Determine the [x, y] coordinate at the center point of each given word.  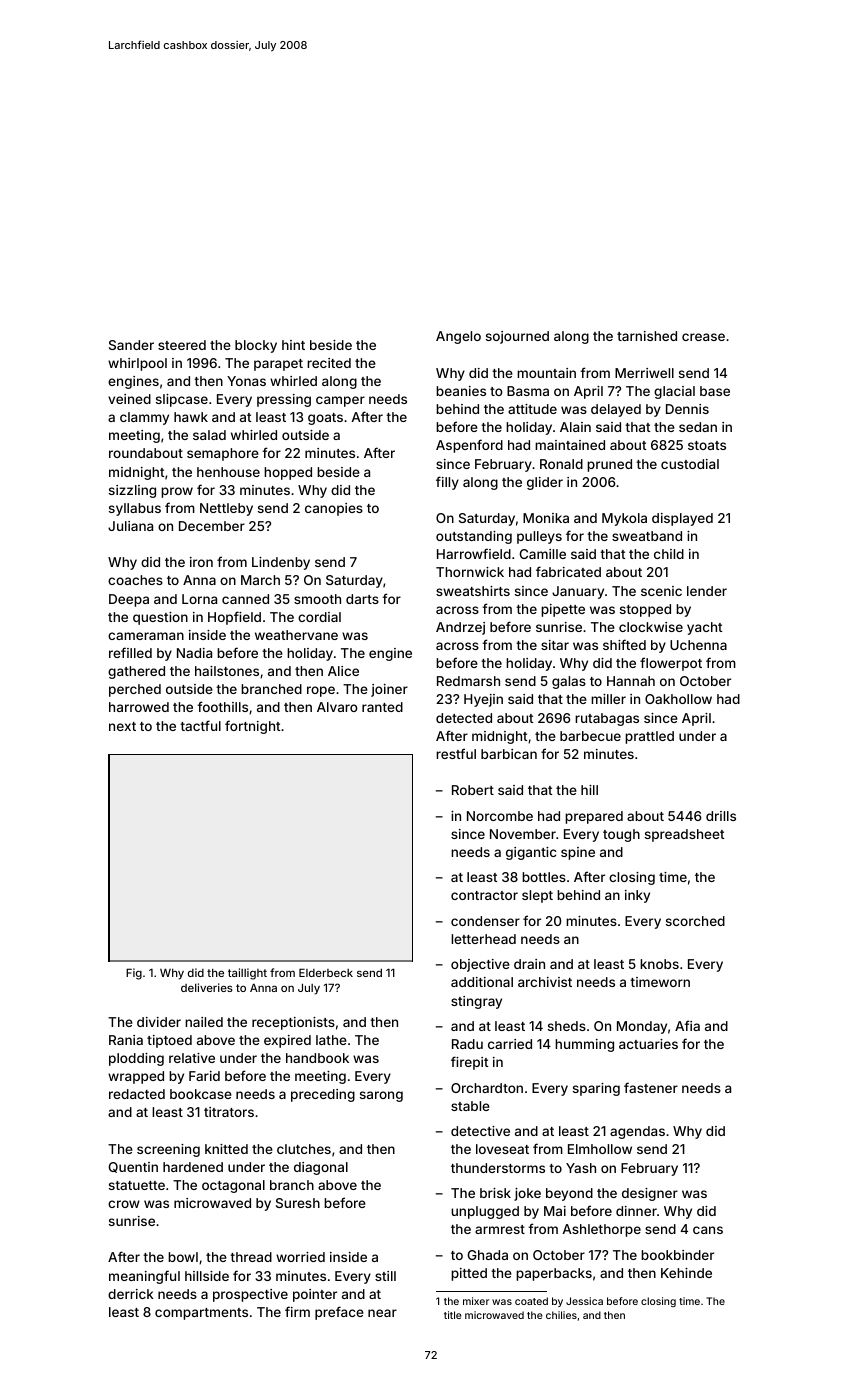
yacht [704, 628]
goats [325, 419]
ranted [382, 707]
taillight [247, 974]
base [715, 391]
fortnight [252, 727]
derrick [131, 1294]
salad [209, 435]
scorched [695, 921]
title [453, 1315]
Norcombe [500, 816]
